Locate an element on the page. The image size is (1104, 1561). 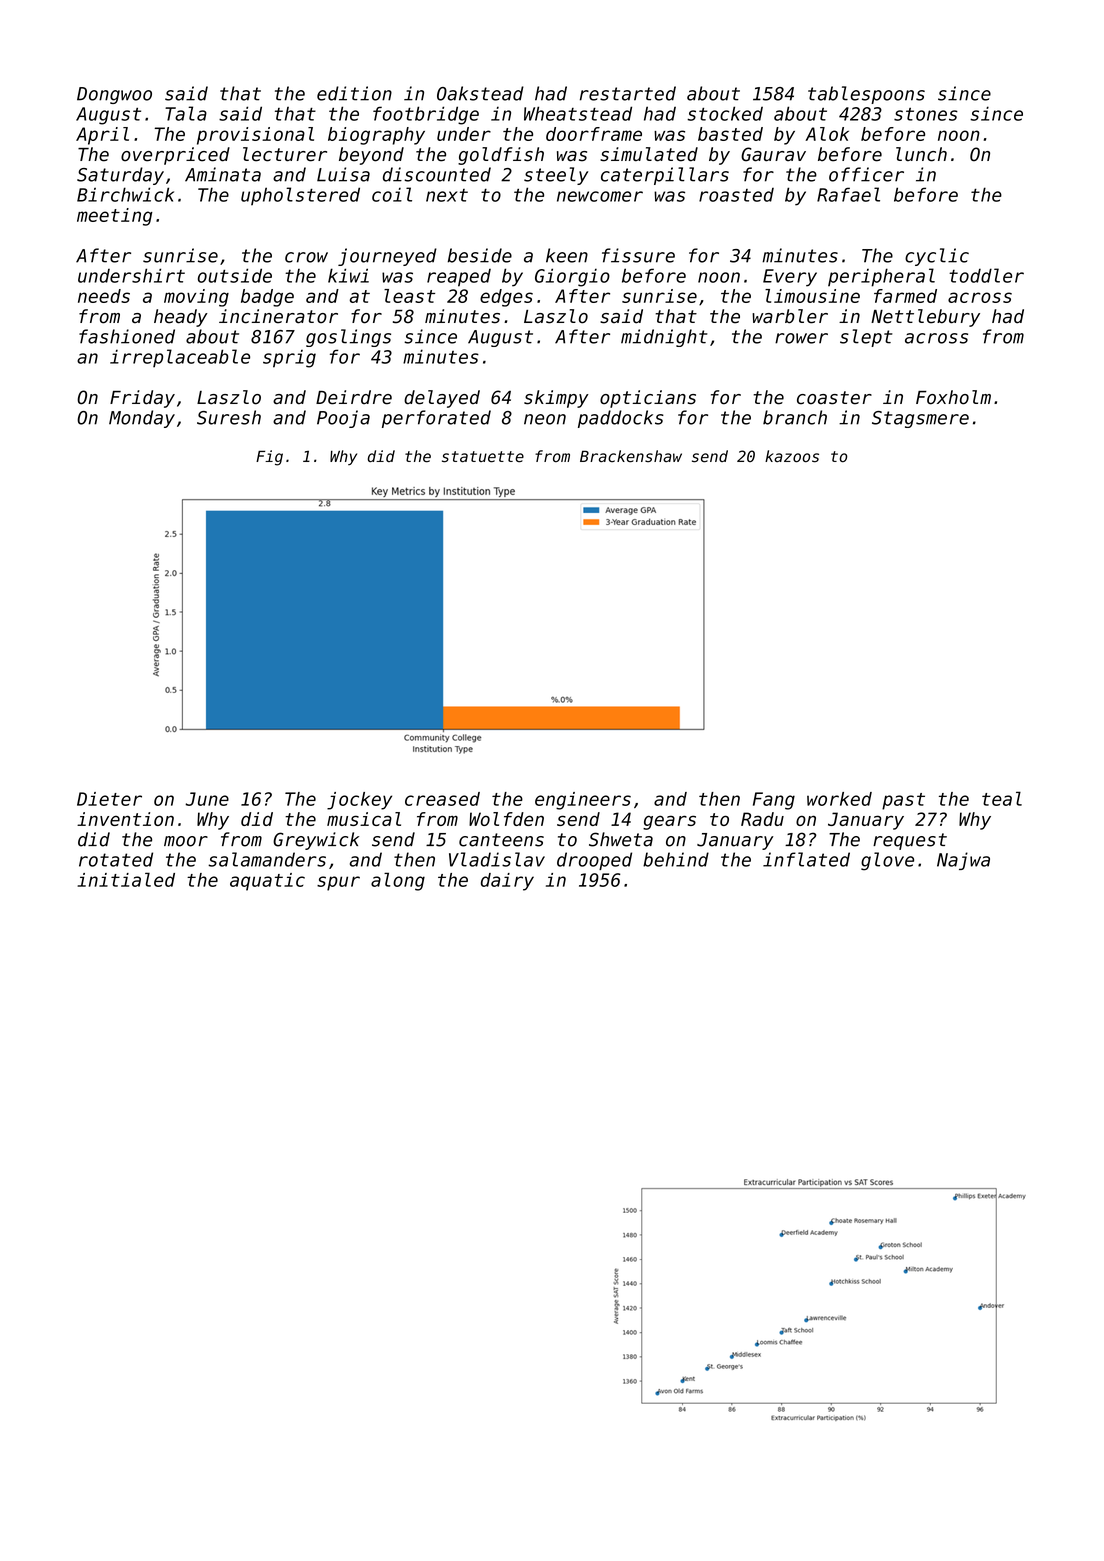
Tala is located at coordinates (186, 113).
